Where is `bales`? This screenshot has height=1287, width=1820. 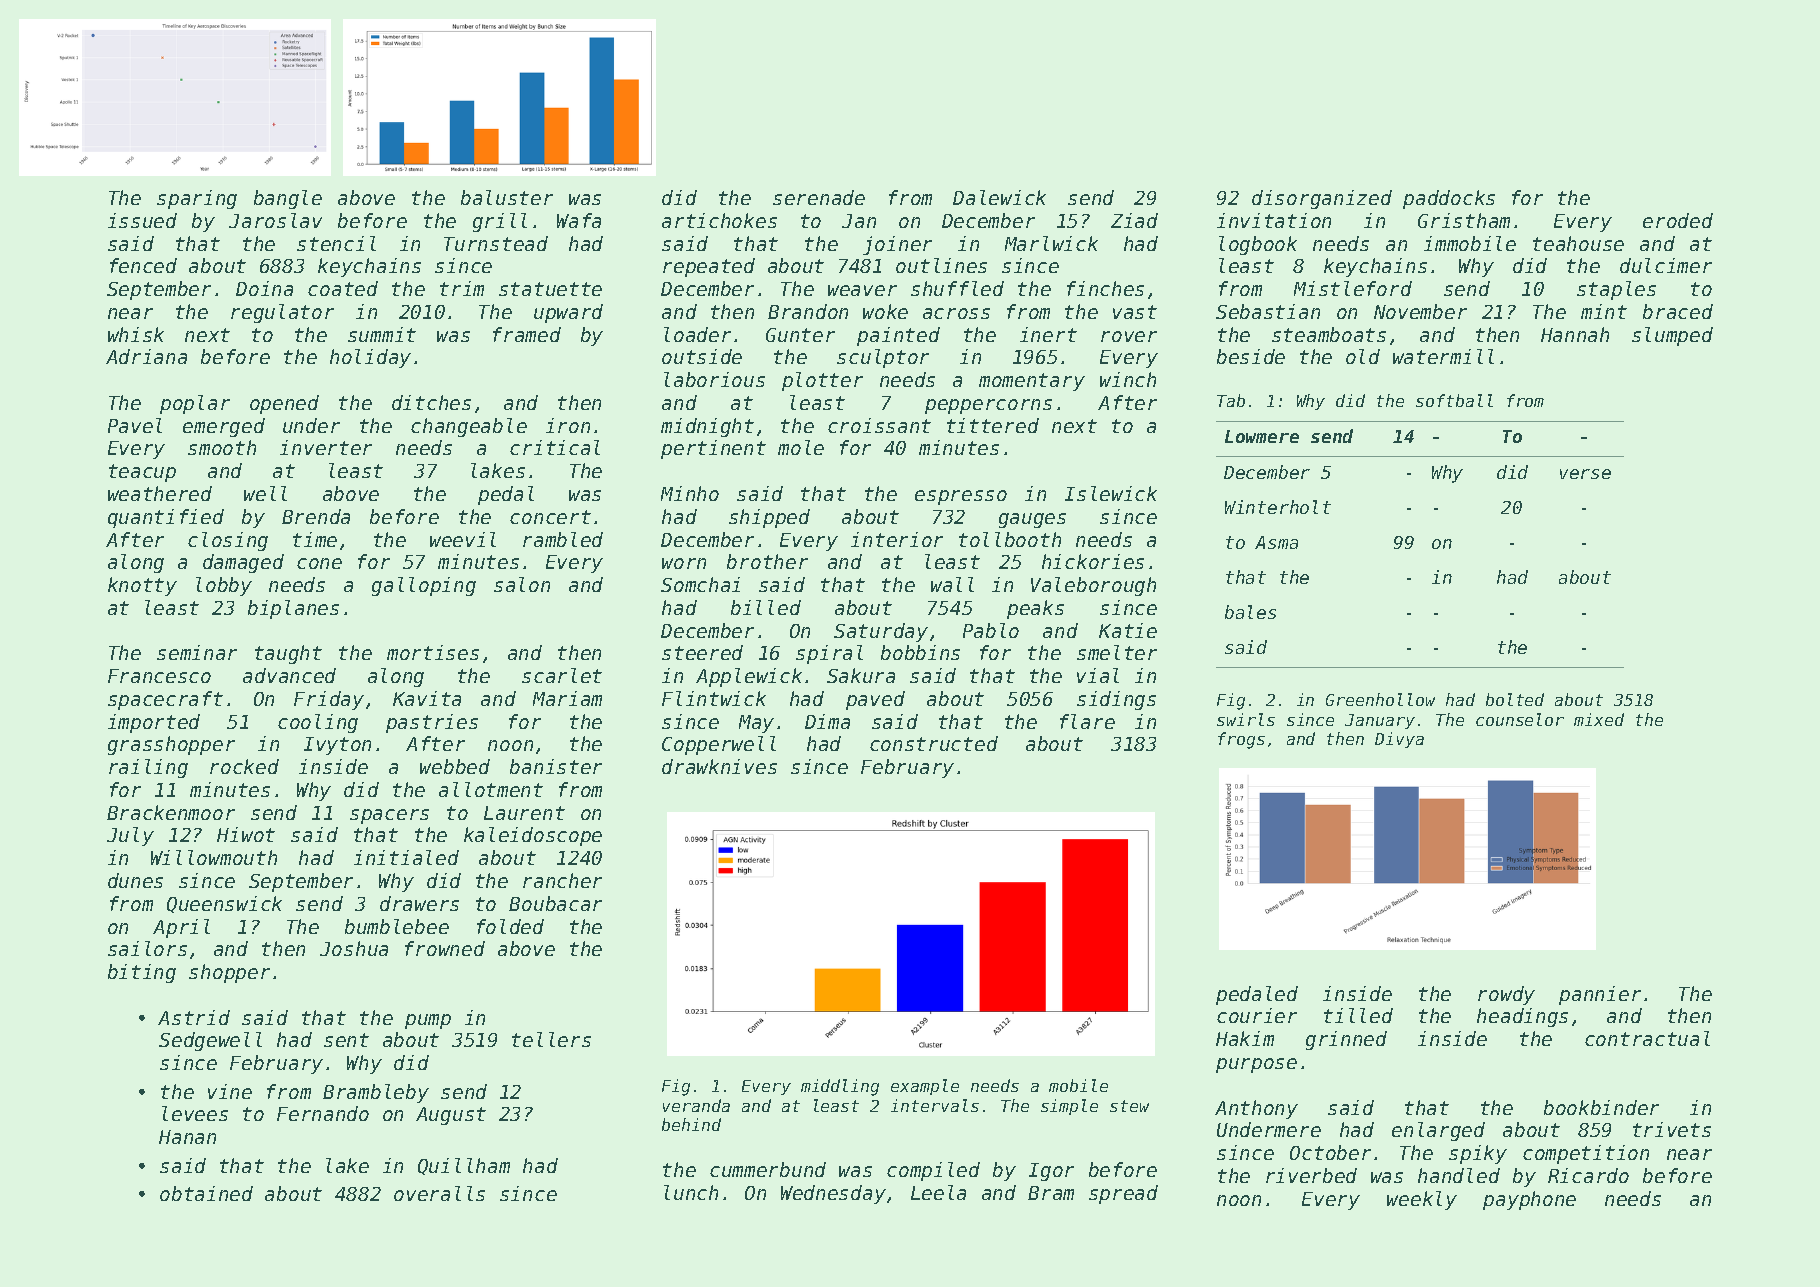
bales is located at coordinates (1250, 612).
